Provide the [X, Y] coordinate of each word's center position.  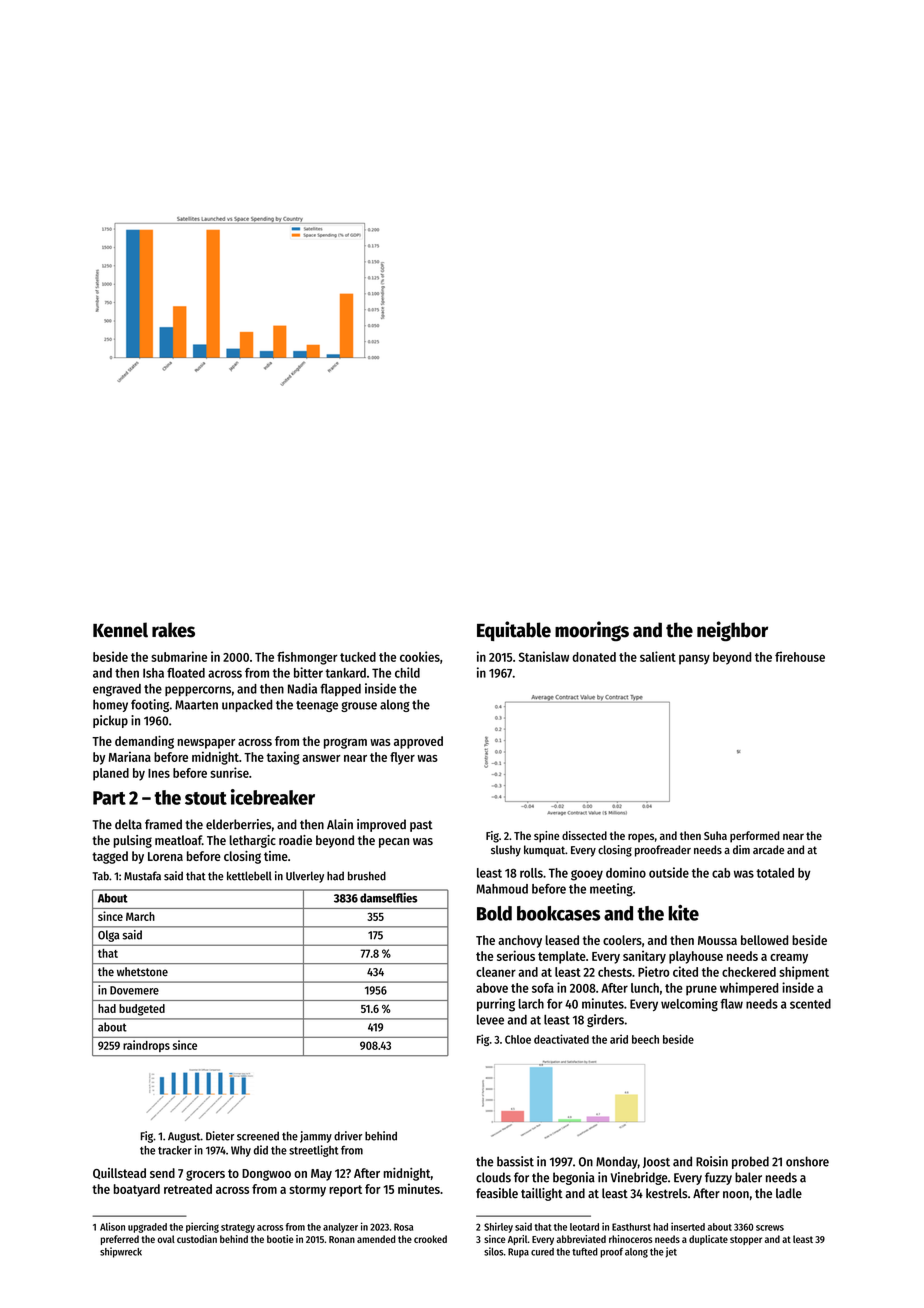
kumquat [544, 851]
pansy [694, 659]
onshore [807, 1161]
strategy [238, 1228]
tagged [110, 857]
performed [755, 837]
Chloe [518, 1039]
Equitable [514, 631]
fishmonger [307, 658]
